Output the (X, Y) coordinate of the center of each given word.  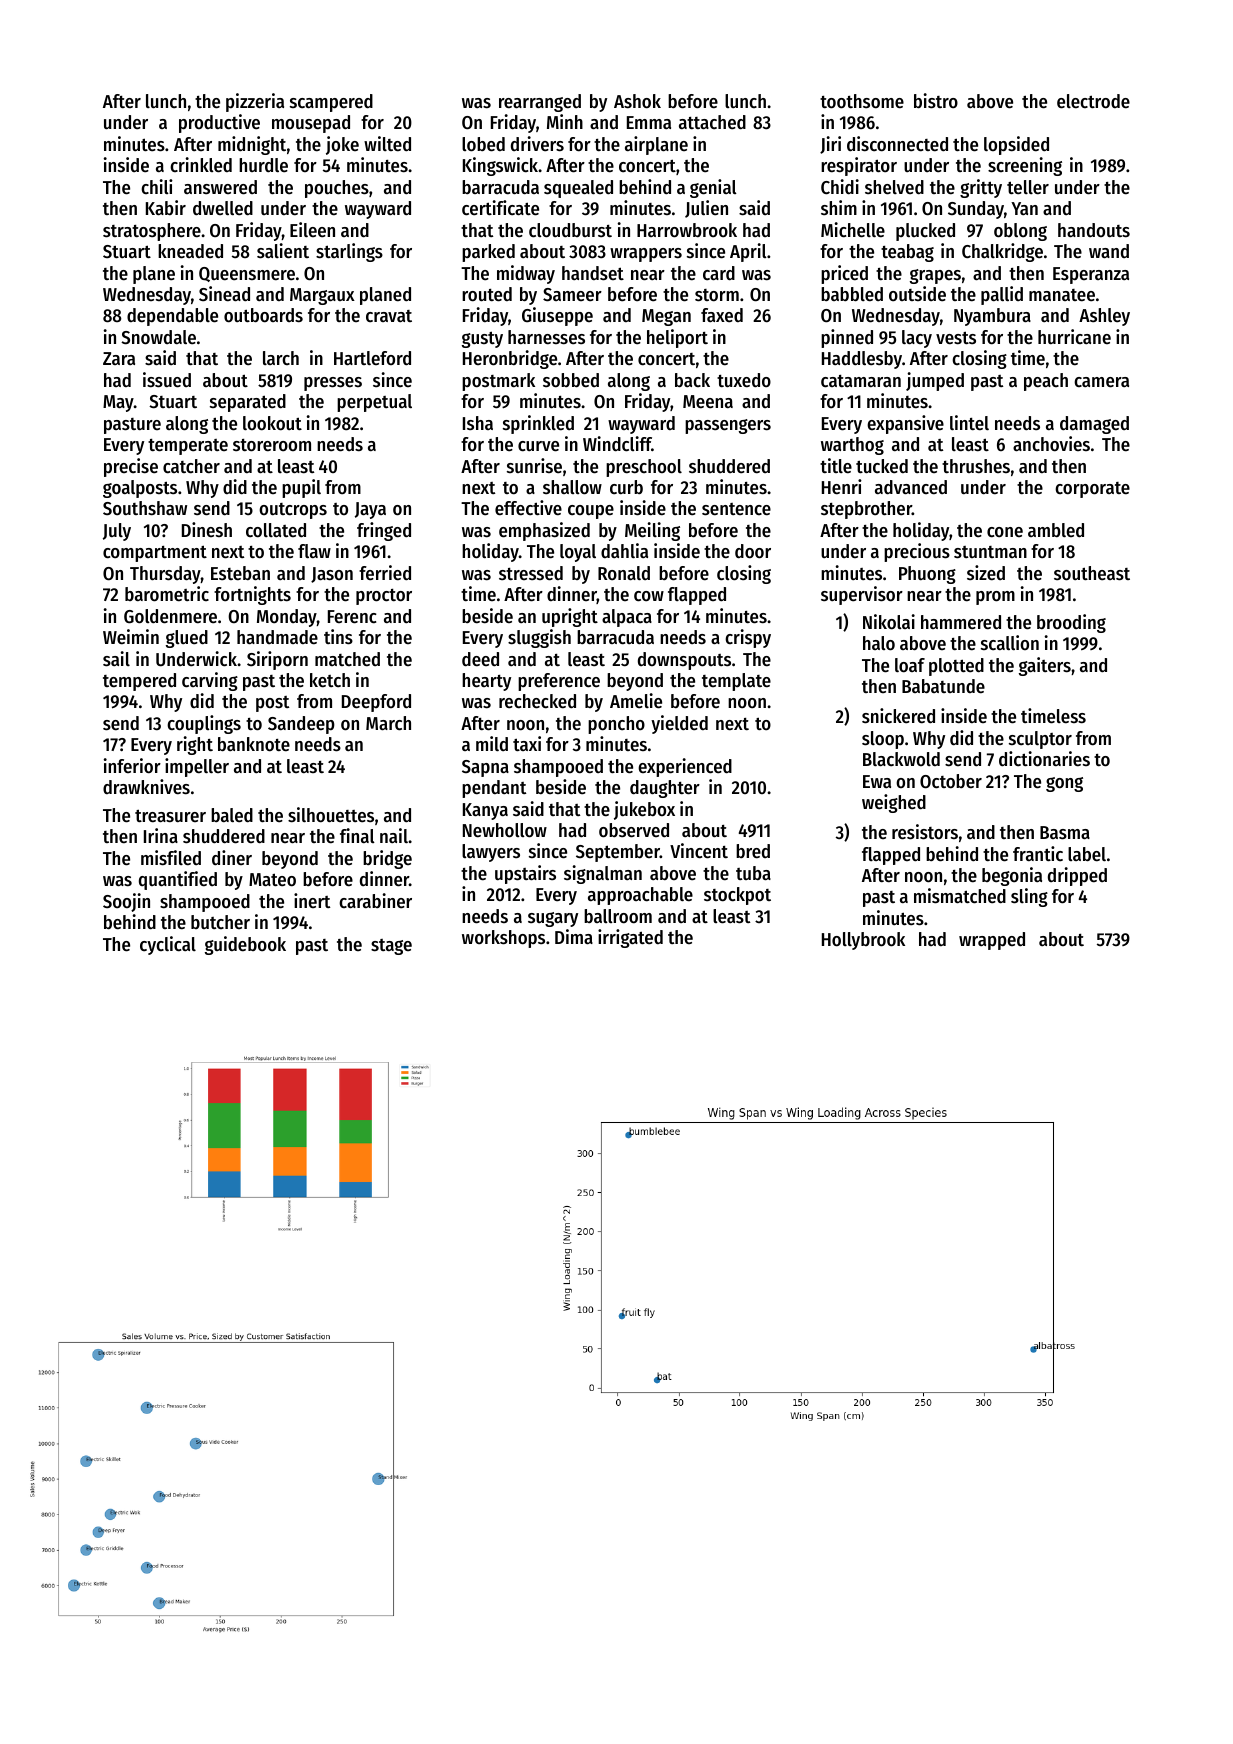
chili (157, 186)
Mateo (272, 880)
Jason (332, 575)
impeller (197, 767)
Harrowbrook (687, 230)
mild (492, 743)
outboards (263, 315)
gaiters (1045, 666)
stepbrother (866, 510)
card (719, 273)
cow (649, 596)
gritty (981, 188)
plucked (925, 232)
